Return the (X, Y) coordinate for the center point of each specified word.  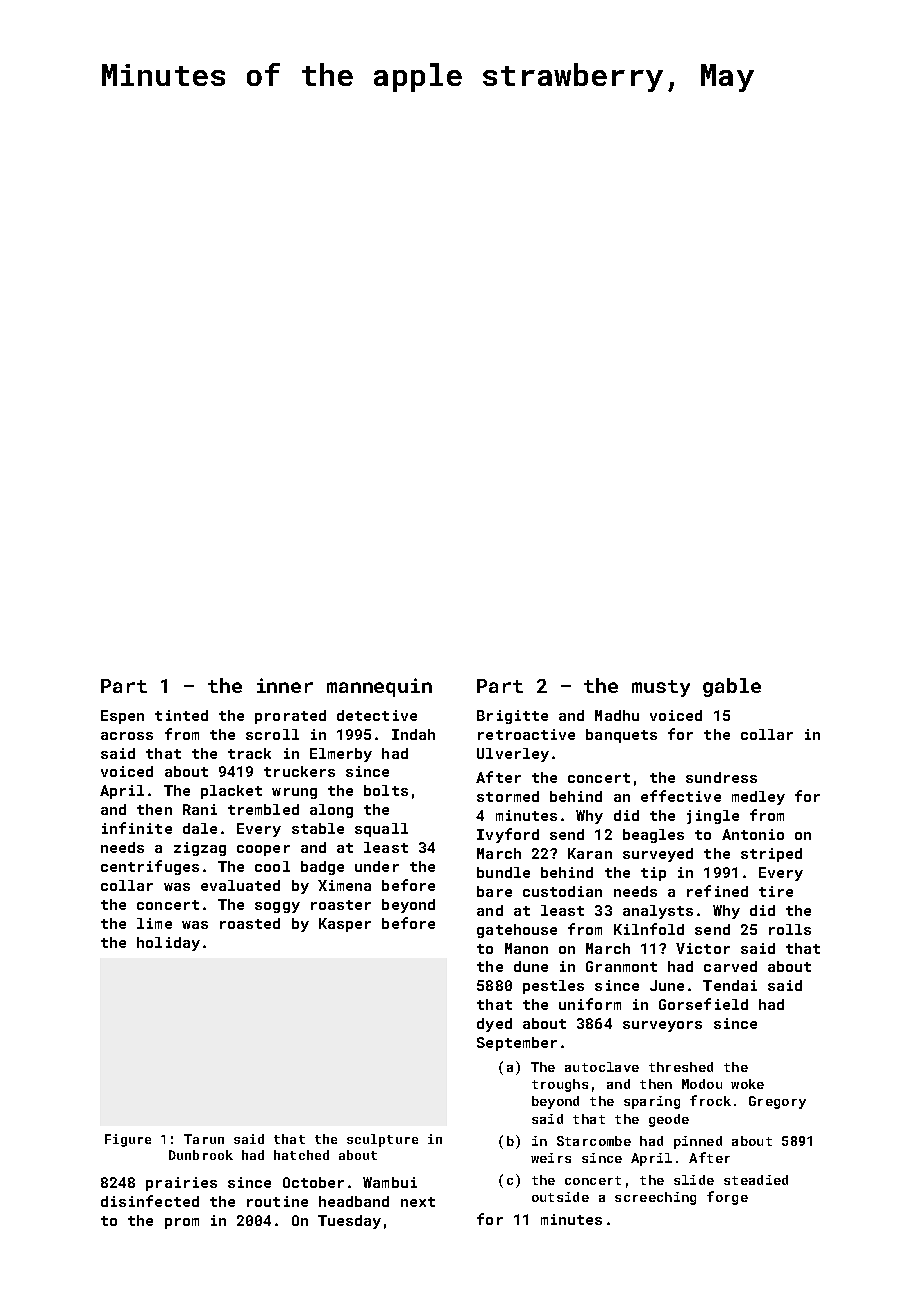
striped (771, 855)
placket (231, 792)
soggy (277, 907)
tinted (181, 715)
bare (494, 891)
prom (182, 1223)
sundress (721, 777)
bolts (386, 790)
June (667, 985)
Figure (128, 1140)
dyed (494, 1025)
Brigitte (512, 717)
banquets (621, 736)
